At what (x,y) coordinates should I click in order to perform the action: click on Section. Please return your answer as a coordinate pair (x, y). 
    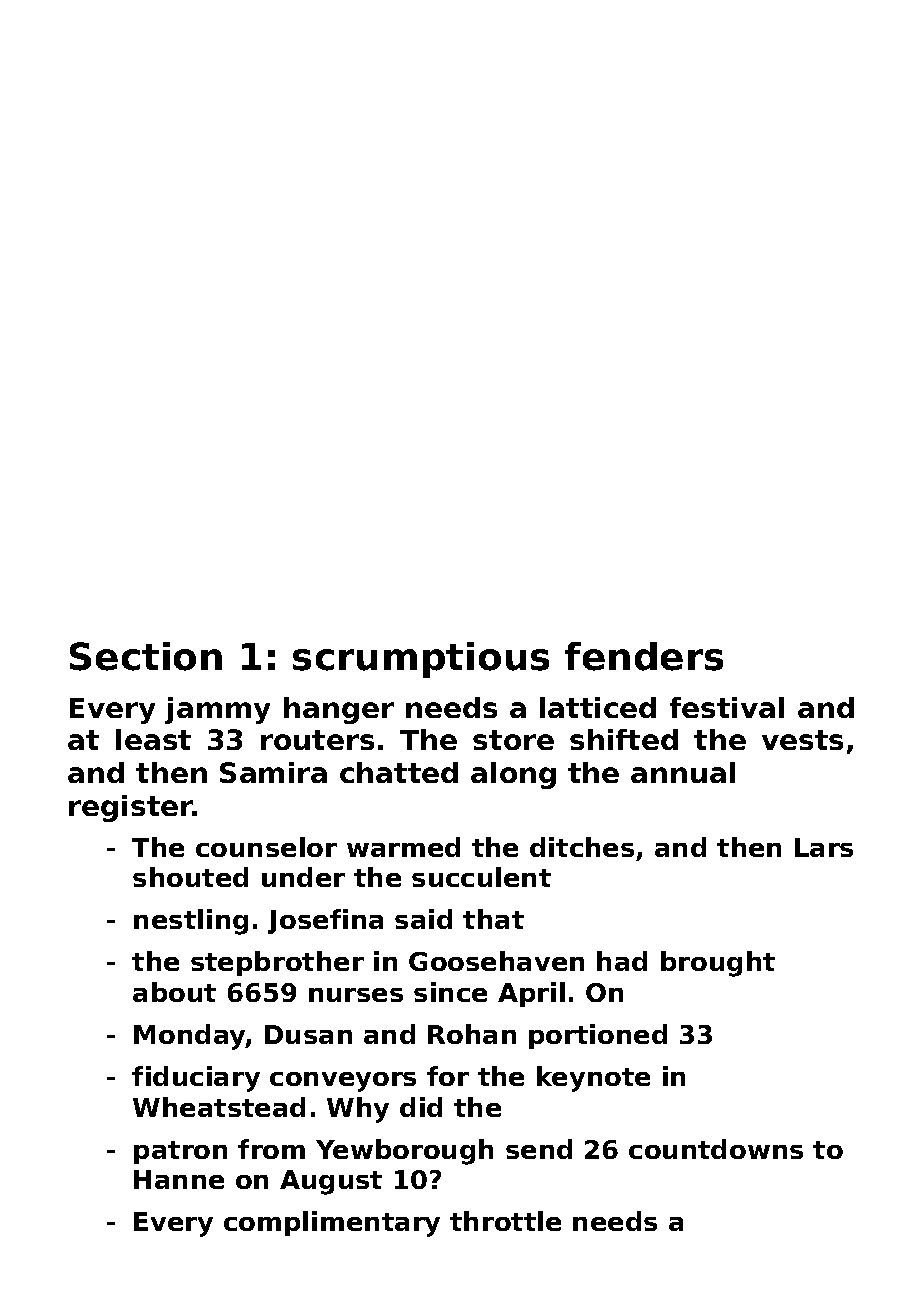
    Looking at the image, I should click on (146, 656).
